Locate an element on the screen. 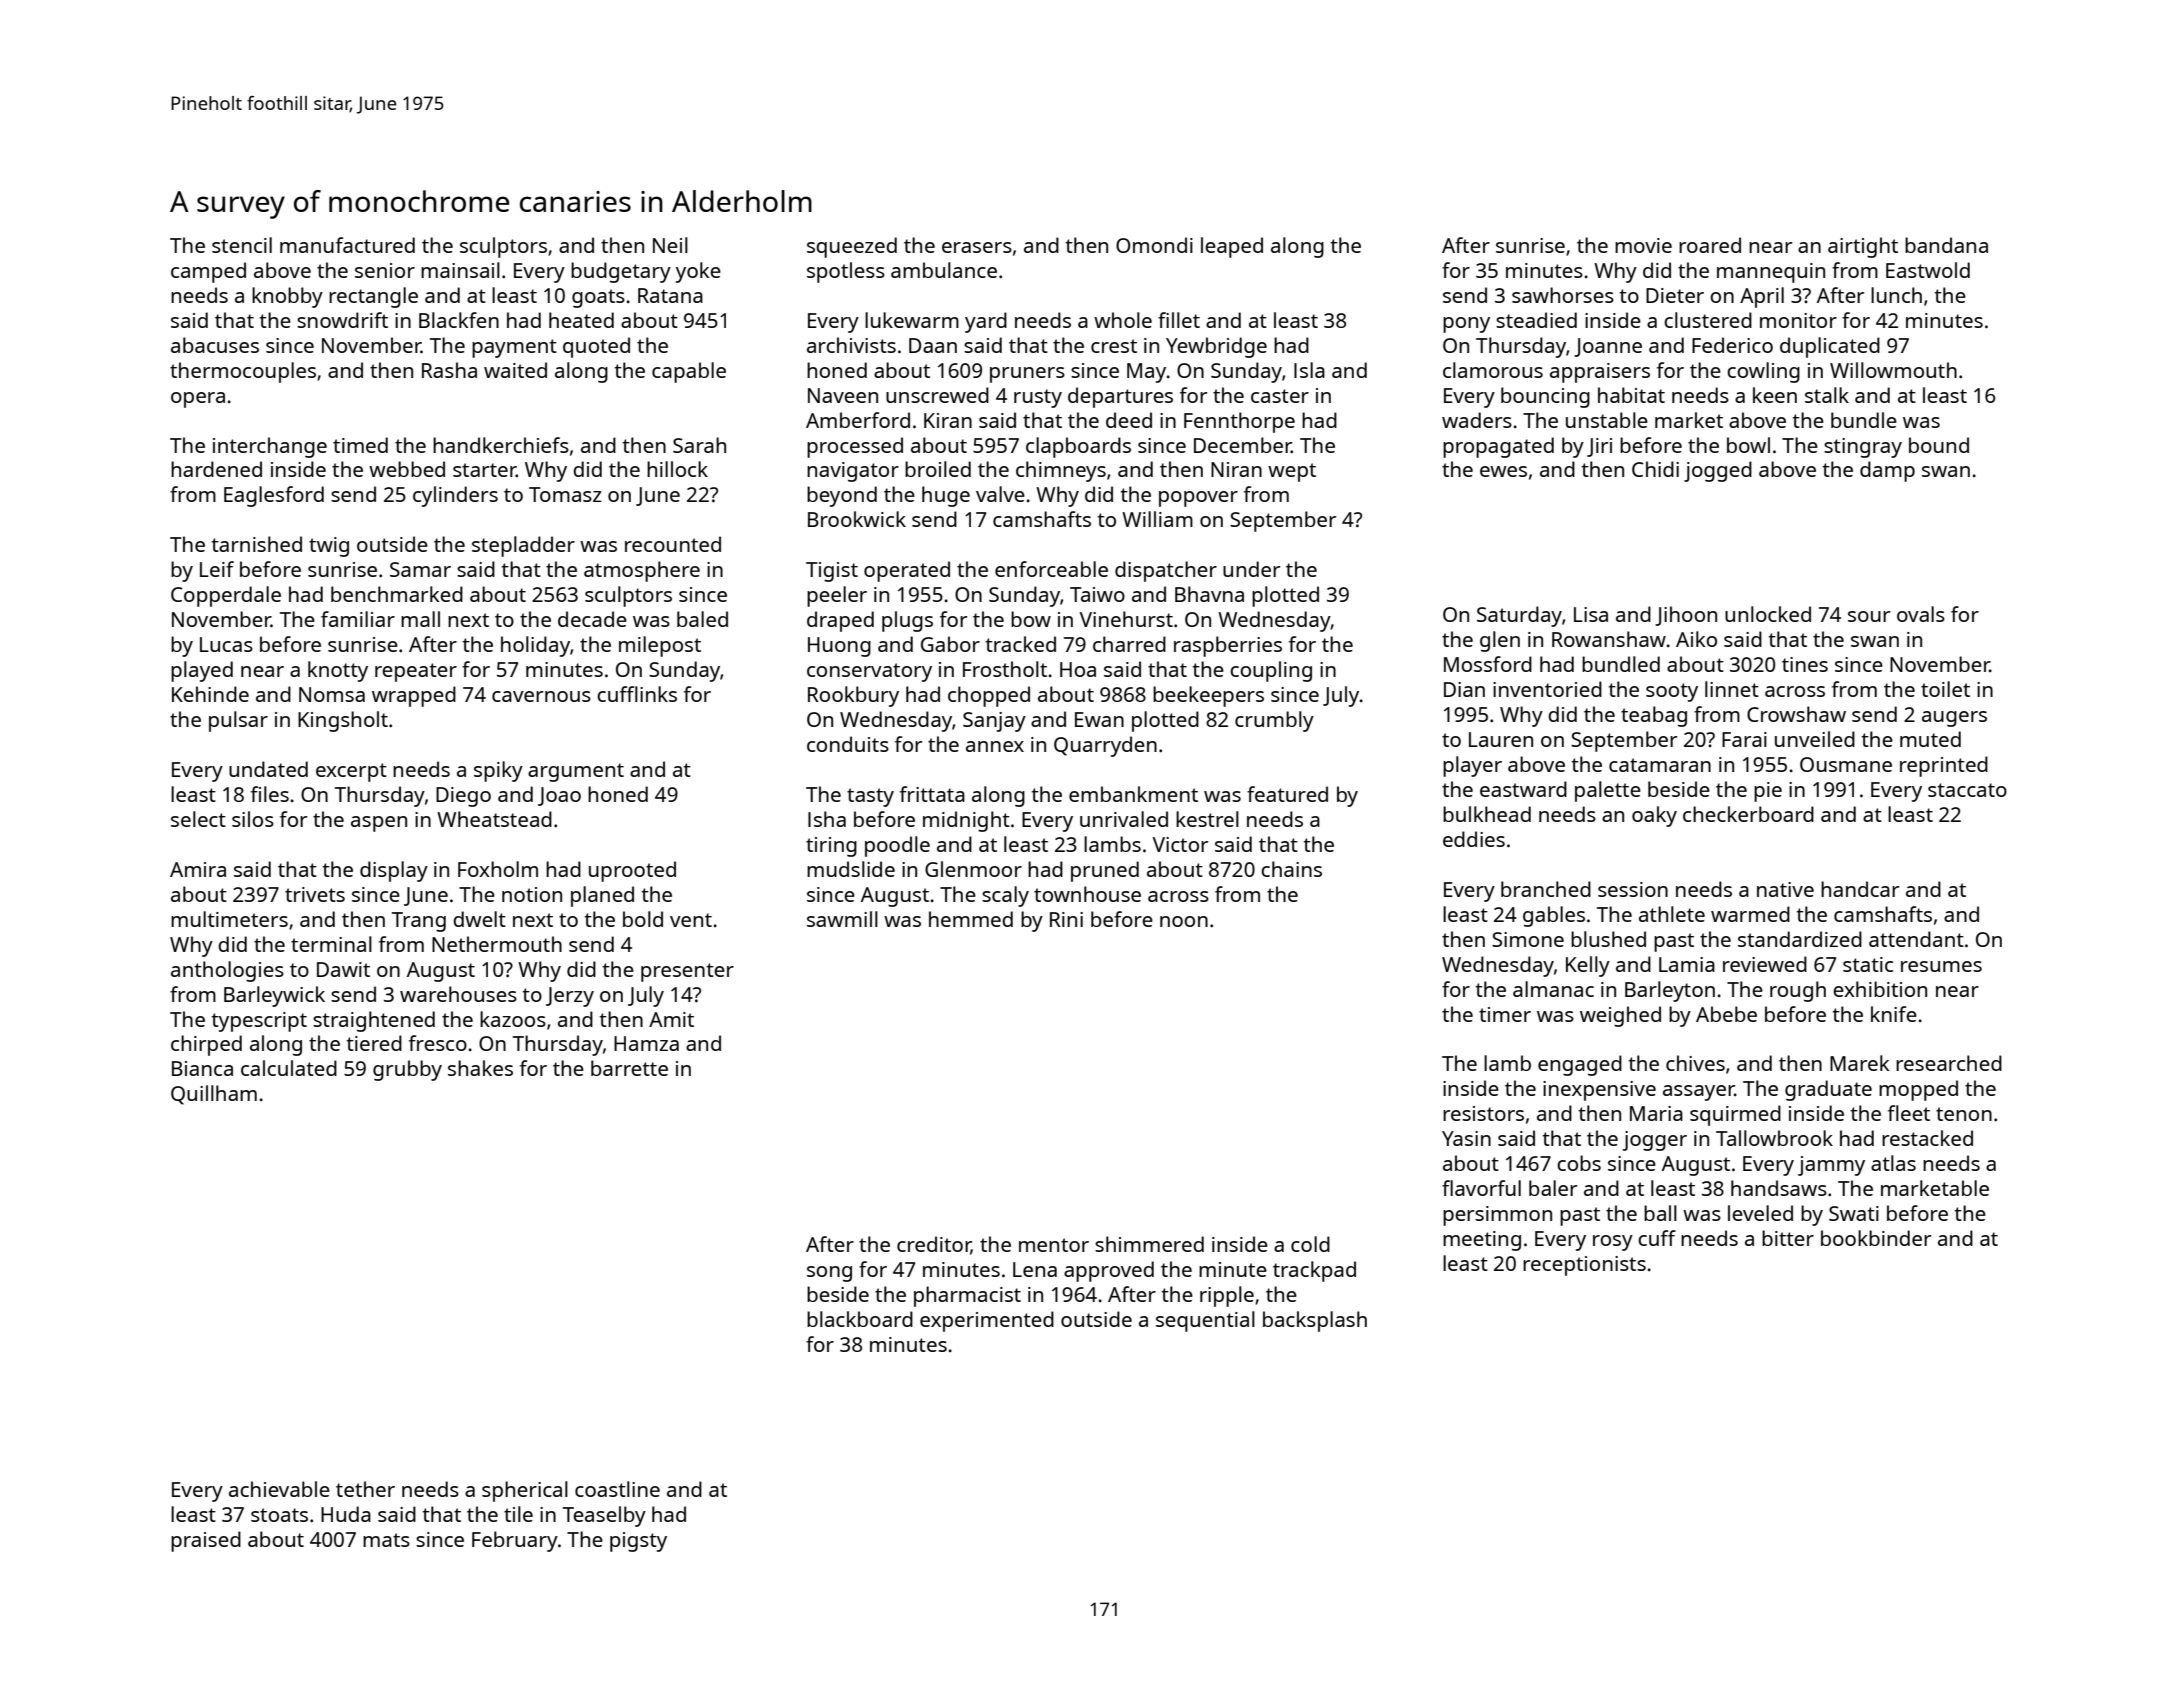  weighed is located at coordinates (1620, 1016).
